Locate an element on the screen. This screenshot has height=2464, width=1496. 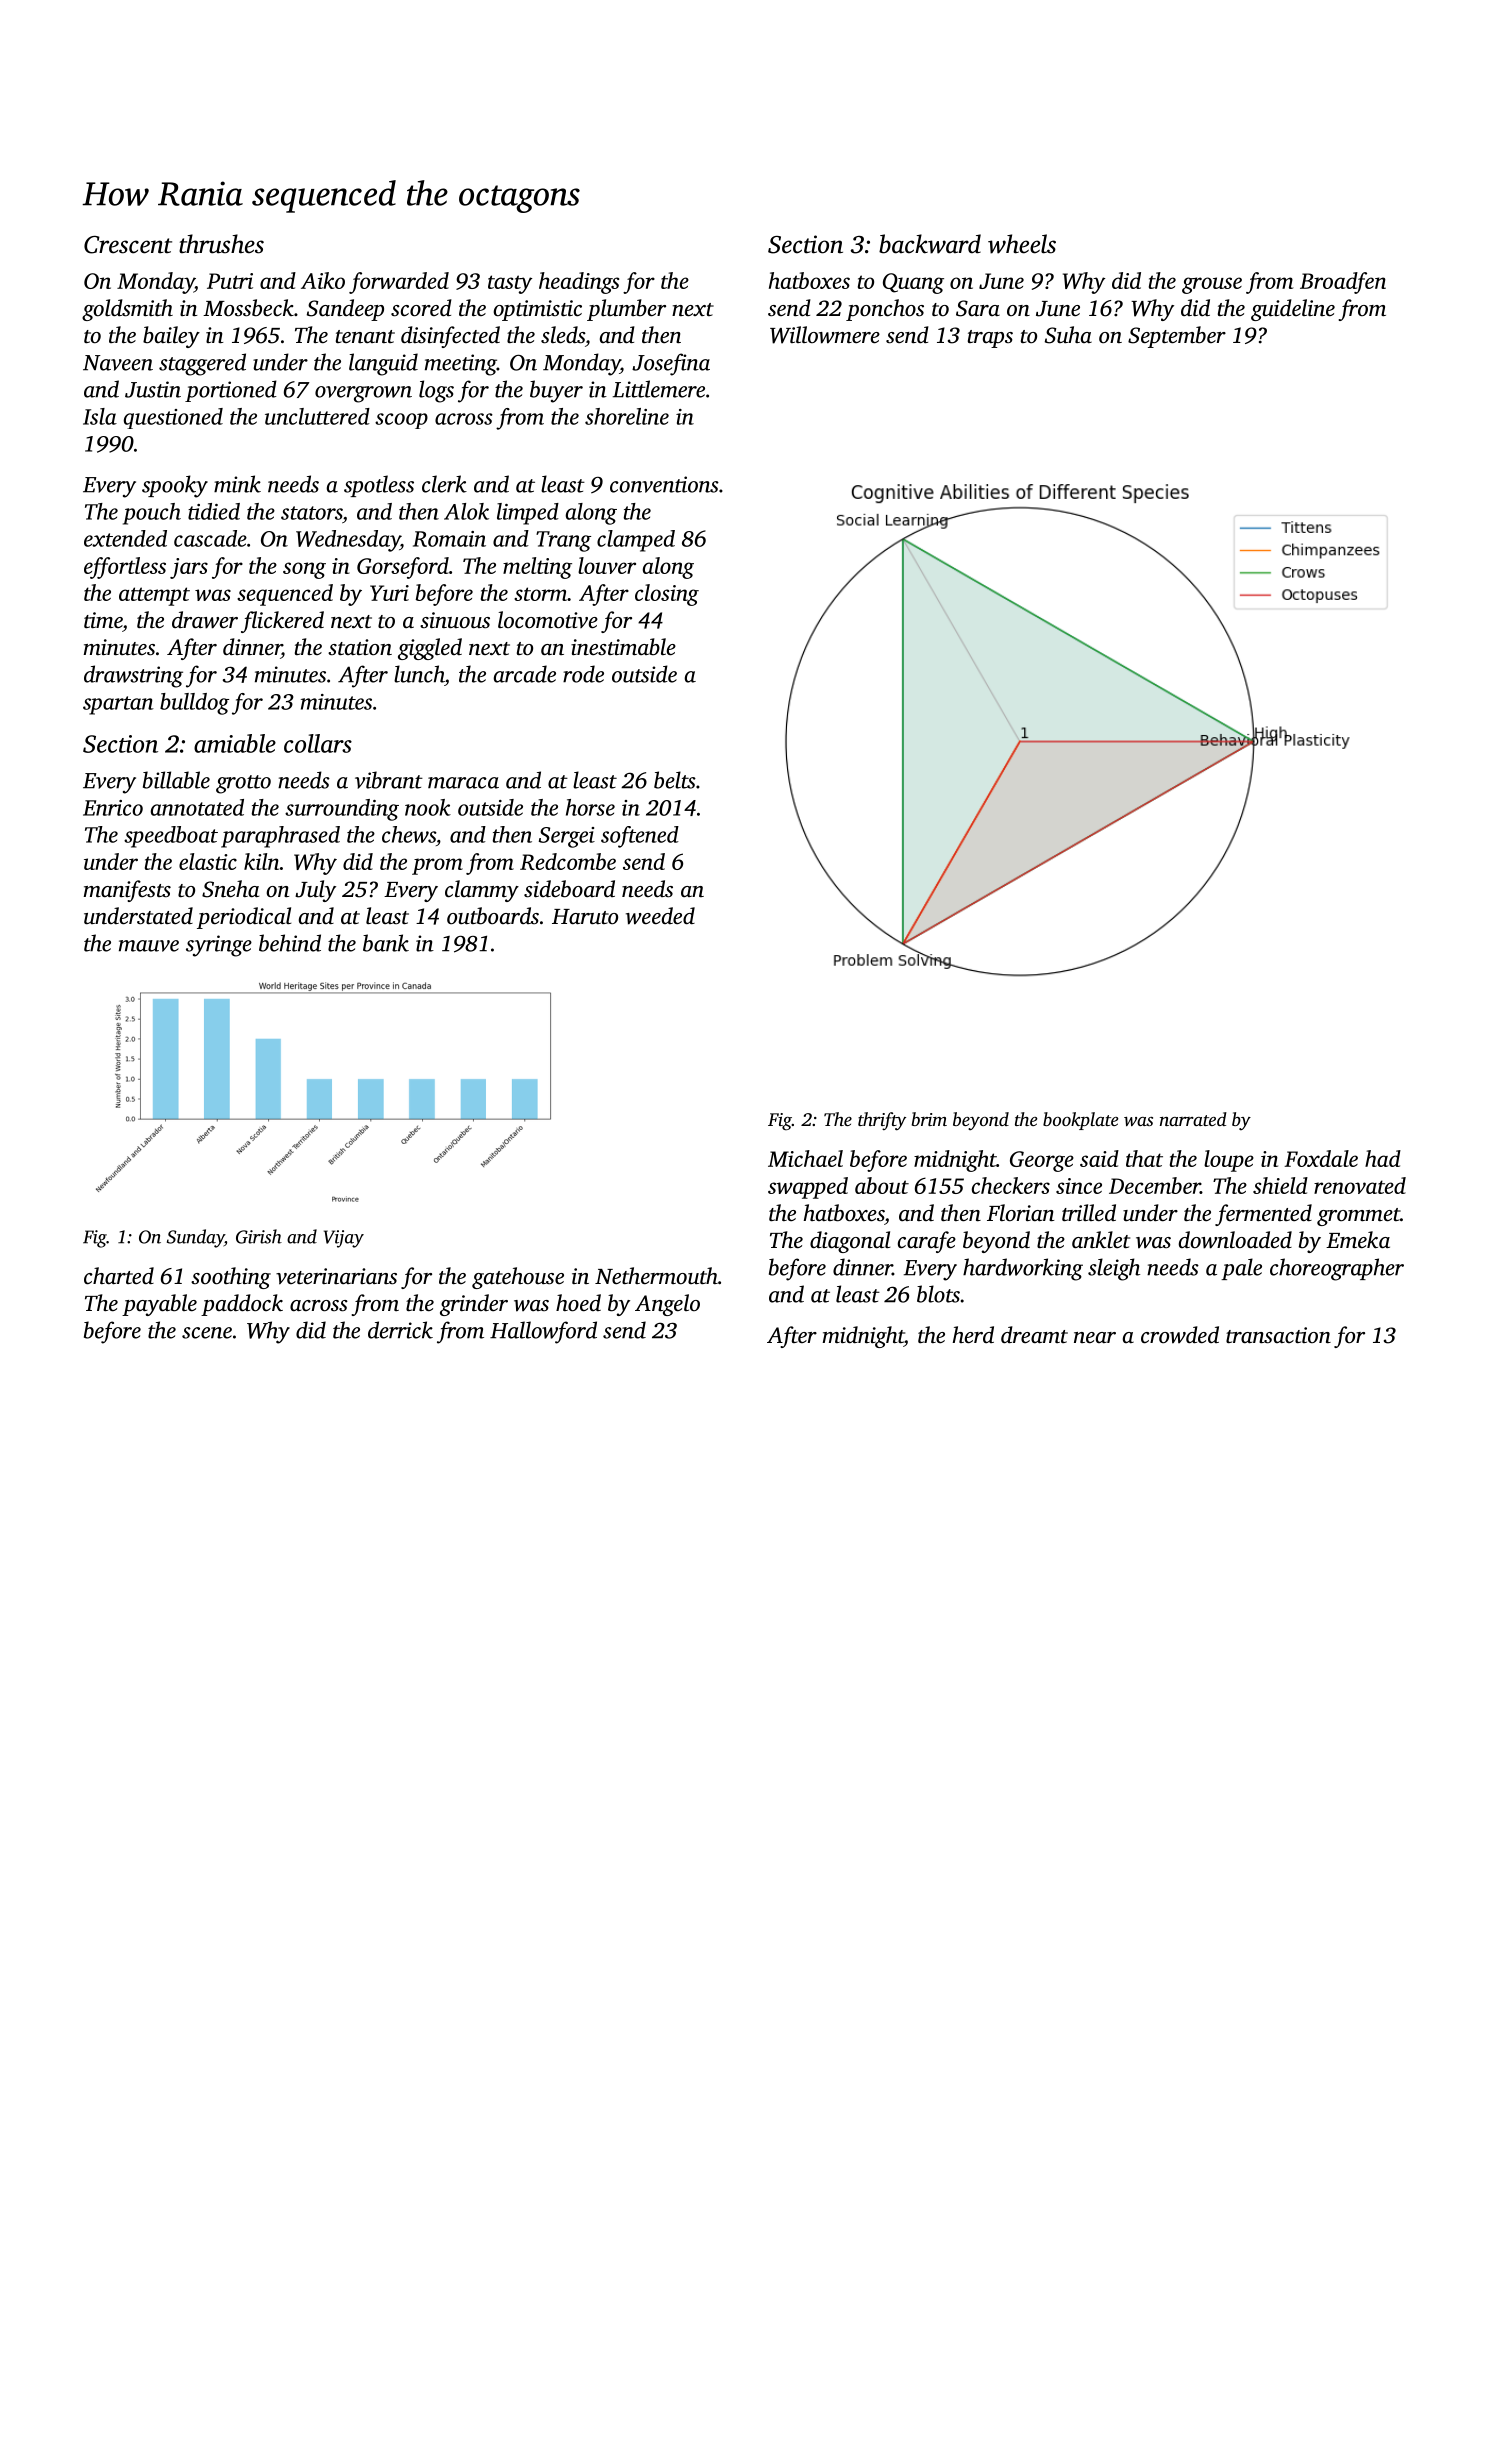
spooky is located at coordinates (175, 486).
